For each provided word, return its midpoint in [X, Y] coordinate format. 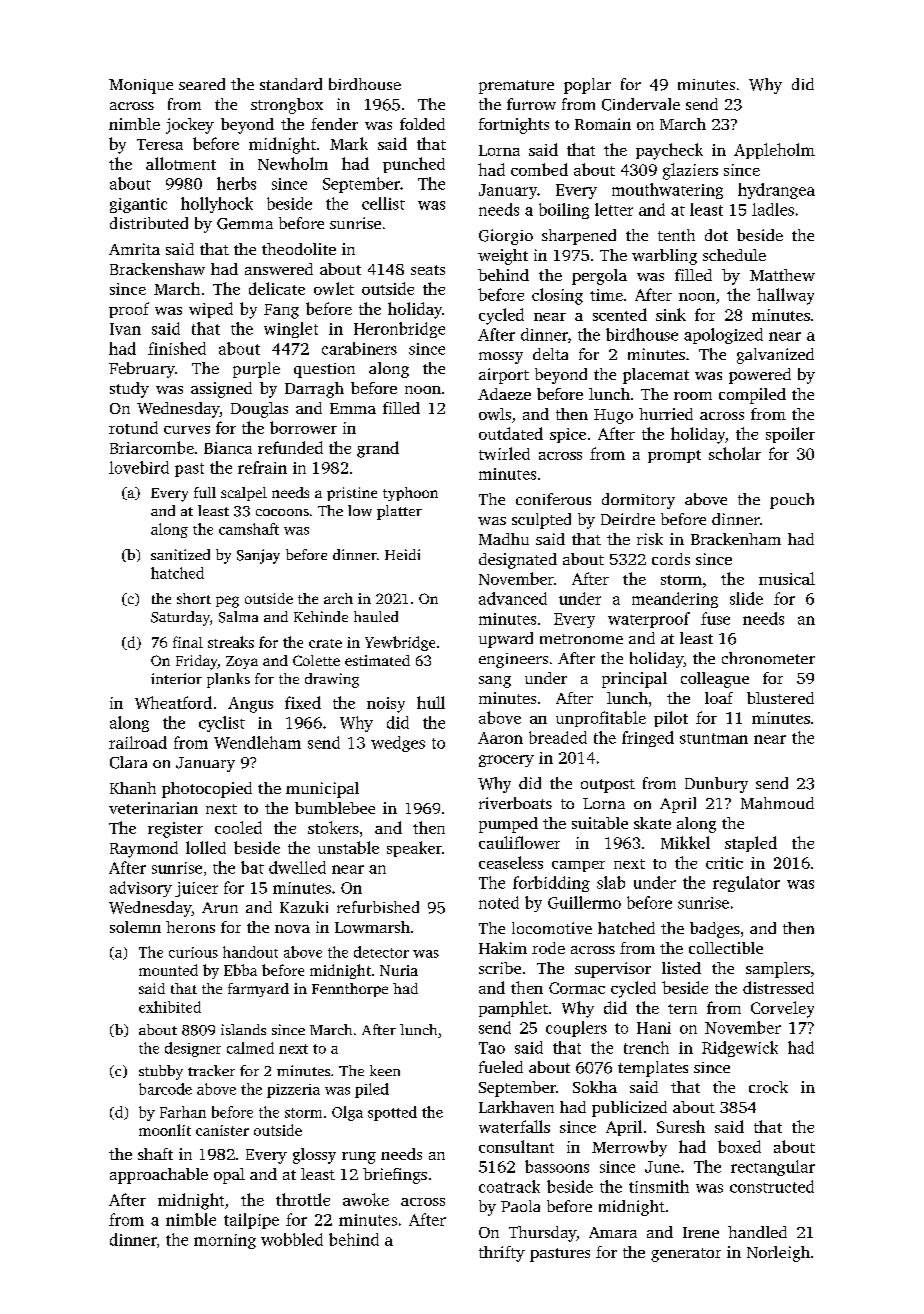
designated [518, 561]
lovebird [139, 467]
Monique [141, 86]
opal [229, 1176]
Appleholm [774, 151]
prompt [674, 456]
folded [422, 124]
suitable [600, 823]
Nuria [399, 970]
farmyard [258, 990]
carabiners [359, 348]
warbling [664, 257]
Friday [197, 662]
